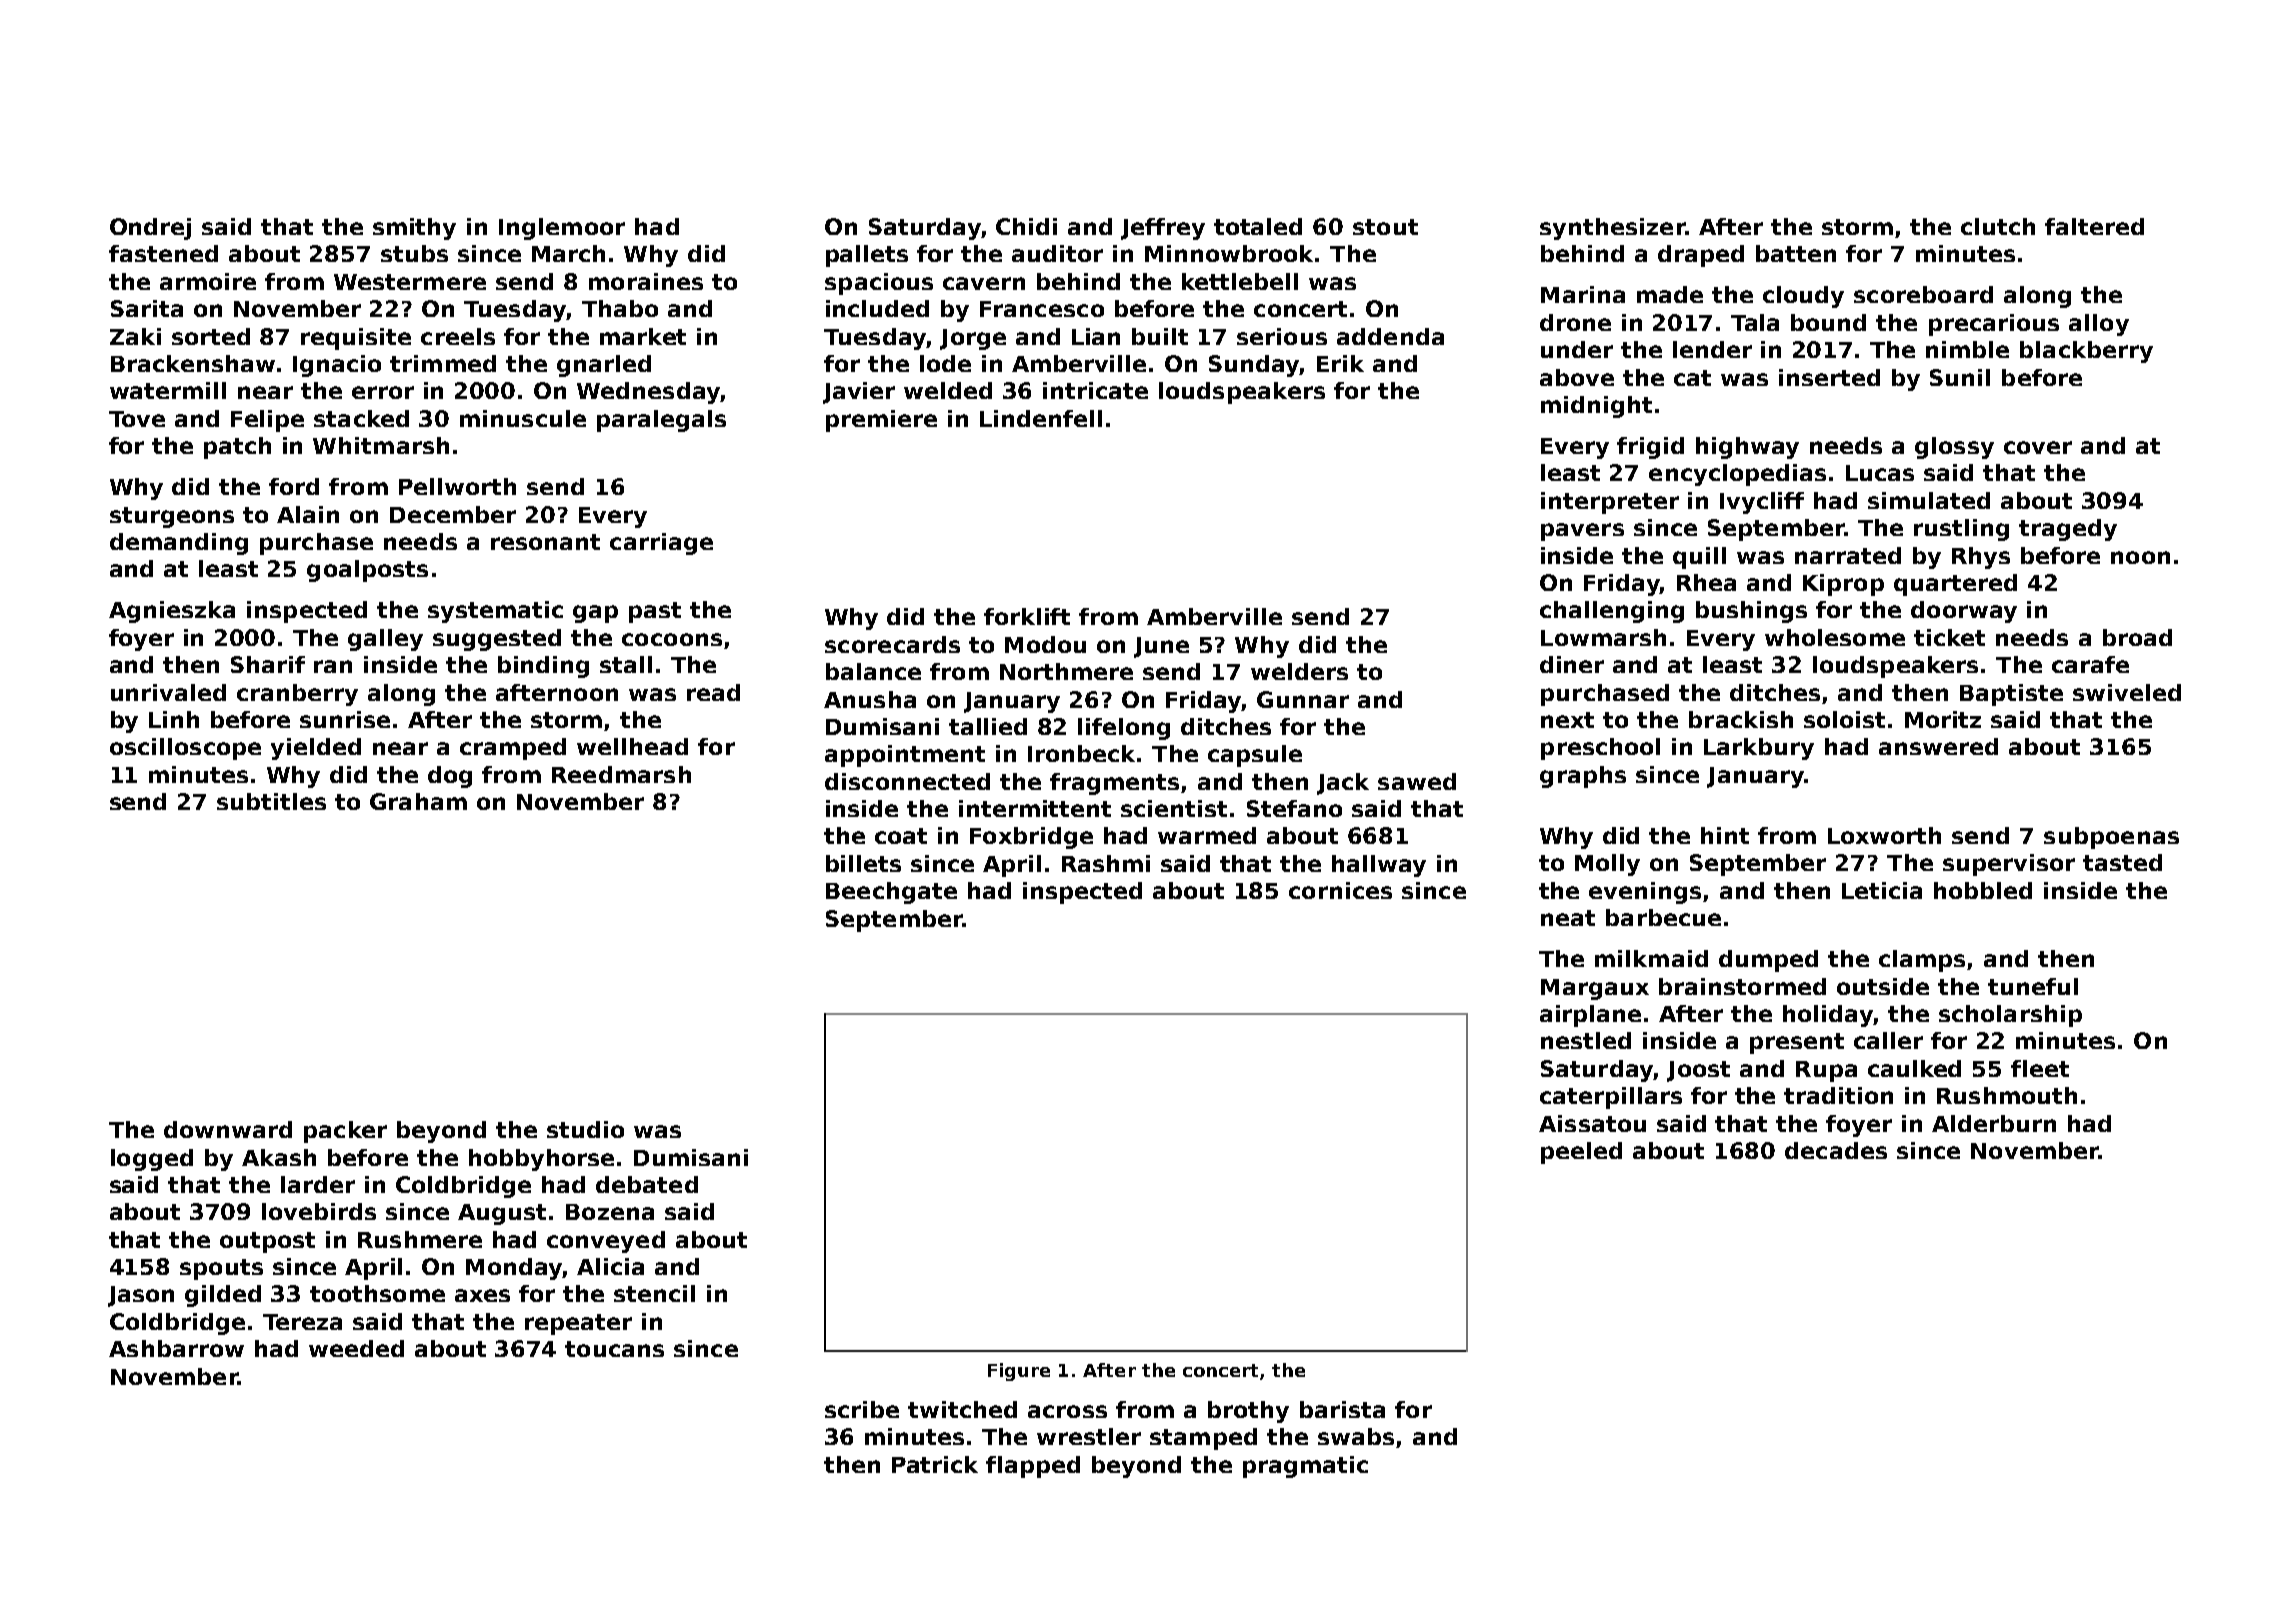  Describe the element at coordinates (1596, 407) in the page. I see `midnight` at that location.
